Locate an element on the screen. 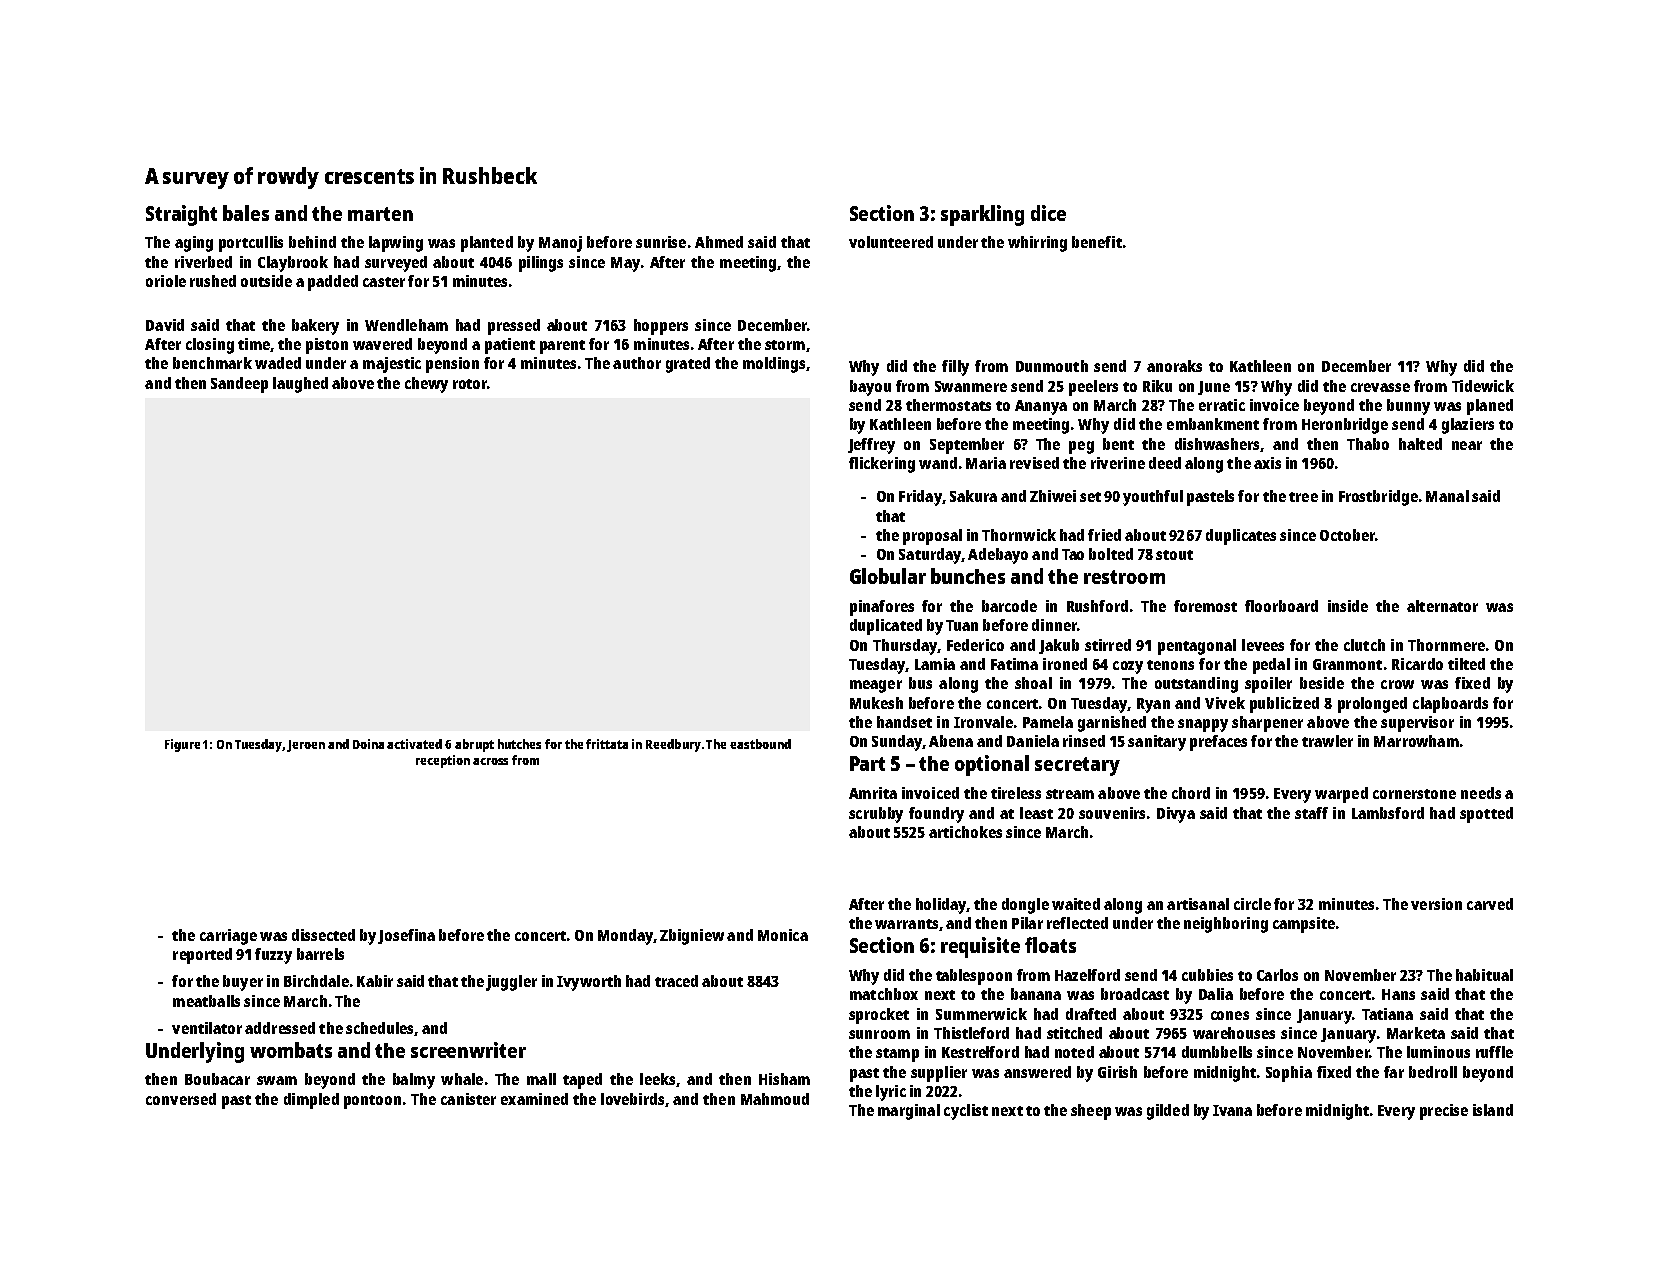 The height and width of the screenshot is (1282, 1659). across is located at coordinates (490, 761).
